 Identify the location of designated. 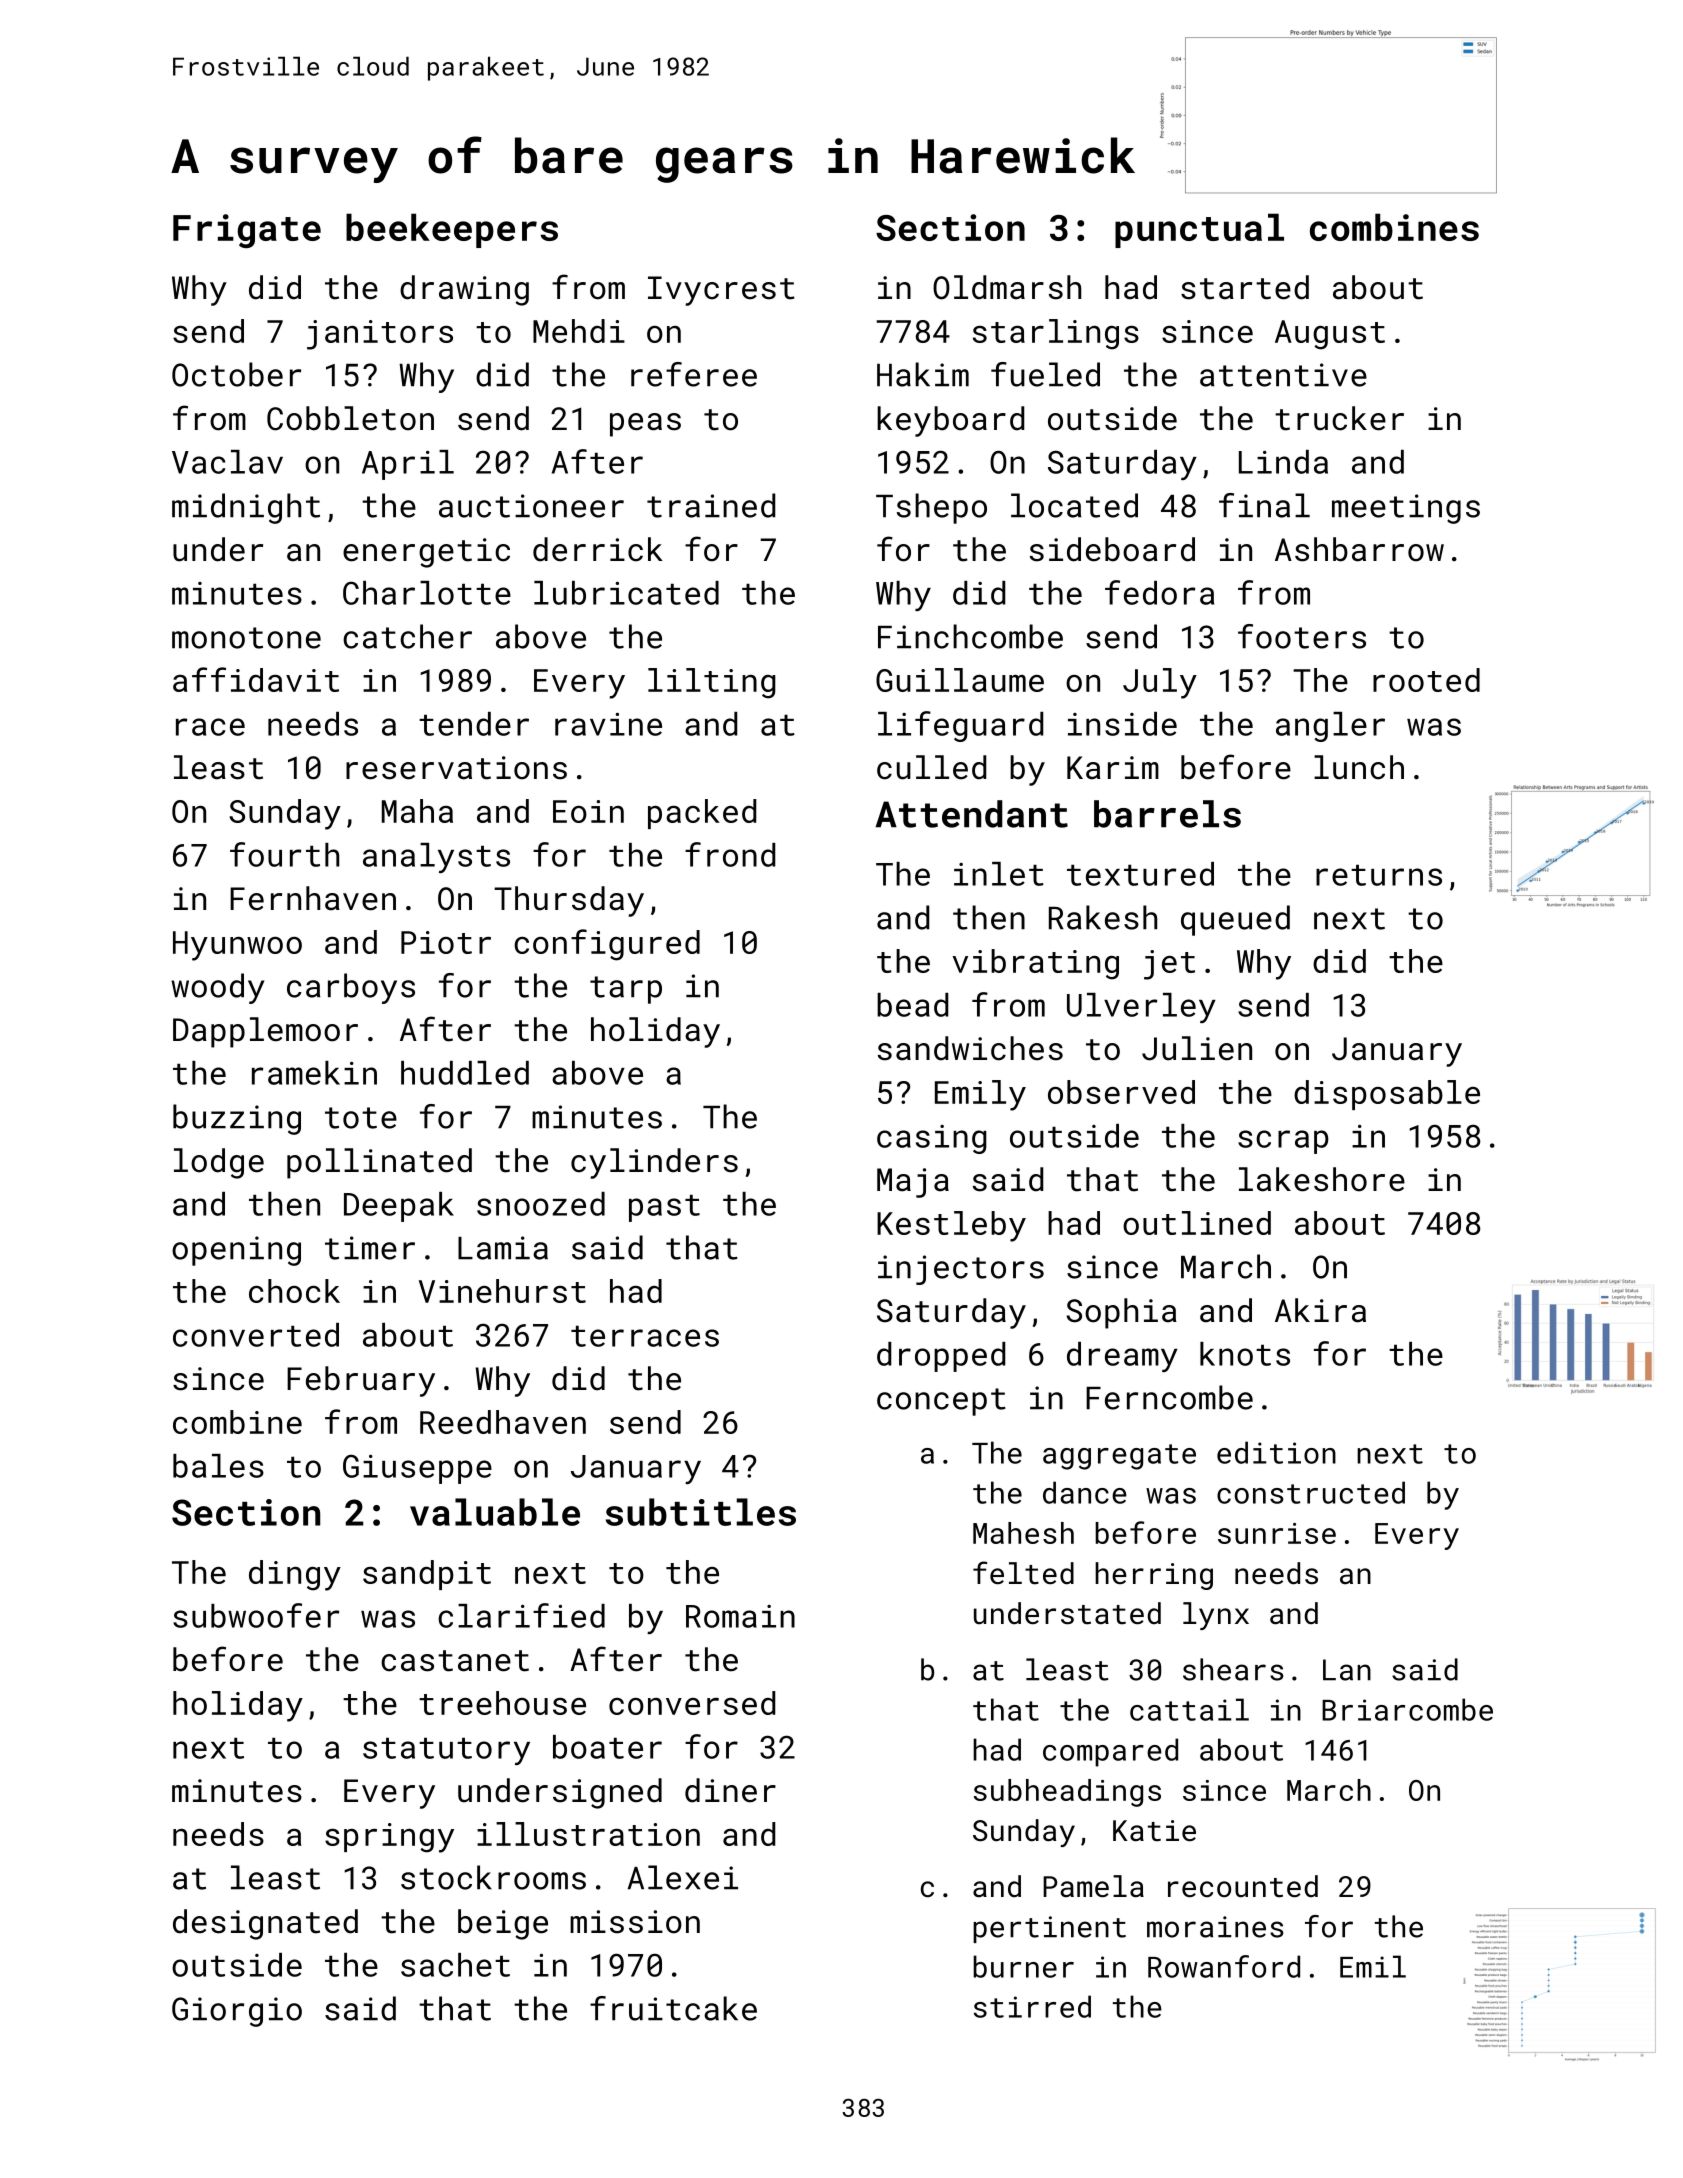
(265, 1924).
